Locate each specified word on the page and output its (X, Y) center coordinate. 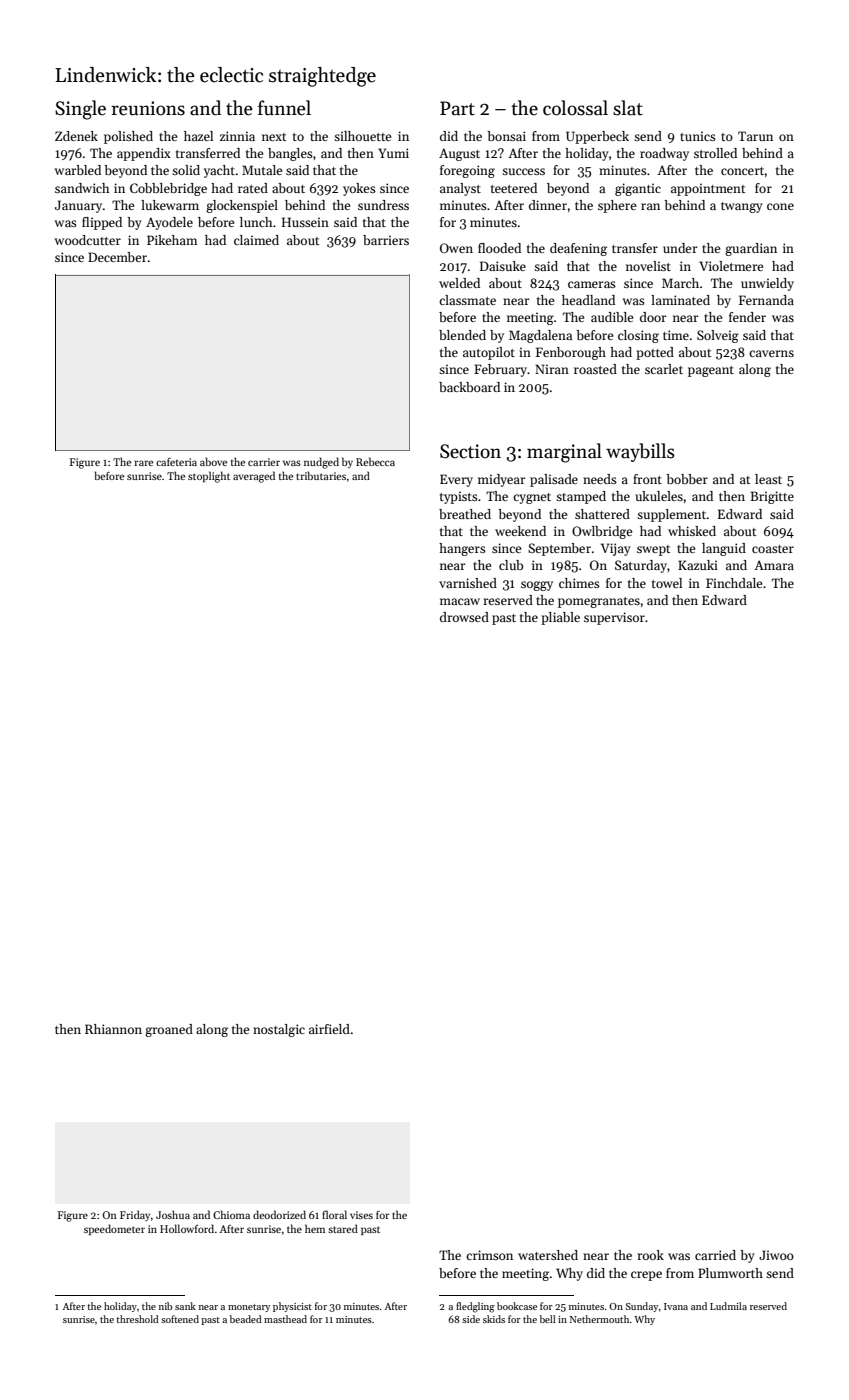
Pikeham (172, 240)
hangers (462, 549)
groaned (169, 1030)
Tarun (755, 136)
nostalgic (279, 1030)
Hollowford (187, 1228)
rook (650, 1255)
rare (143, 463)
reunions (148, 108)
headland (588, 300)
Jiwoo (776, 1255)
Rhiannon (113, 1029)
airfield (329, 1029)
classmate (467, 300)
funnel (284, 108)
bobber (687, 479)
